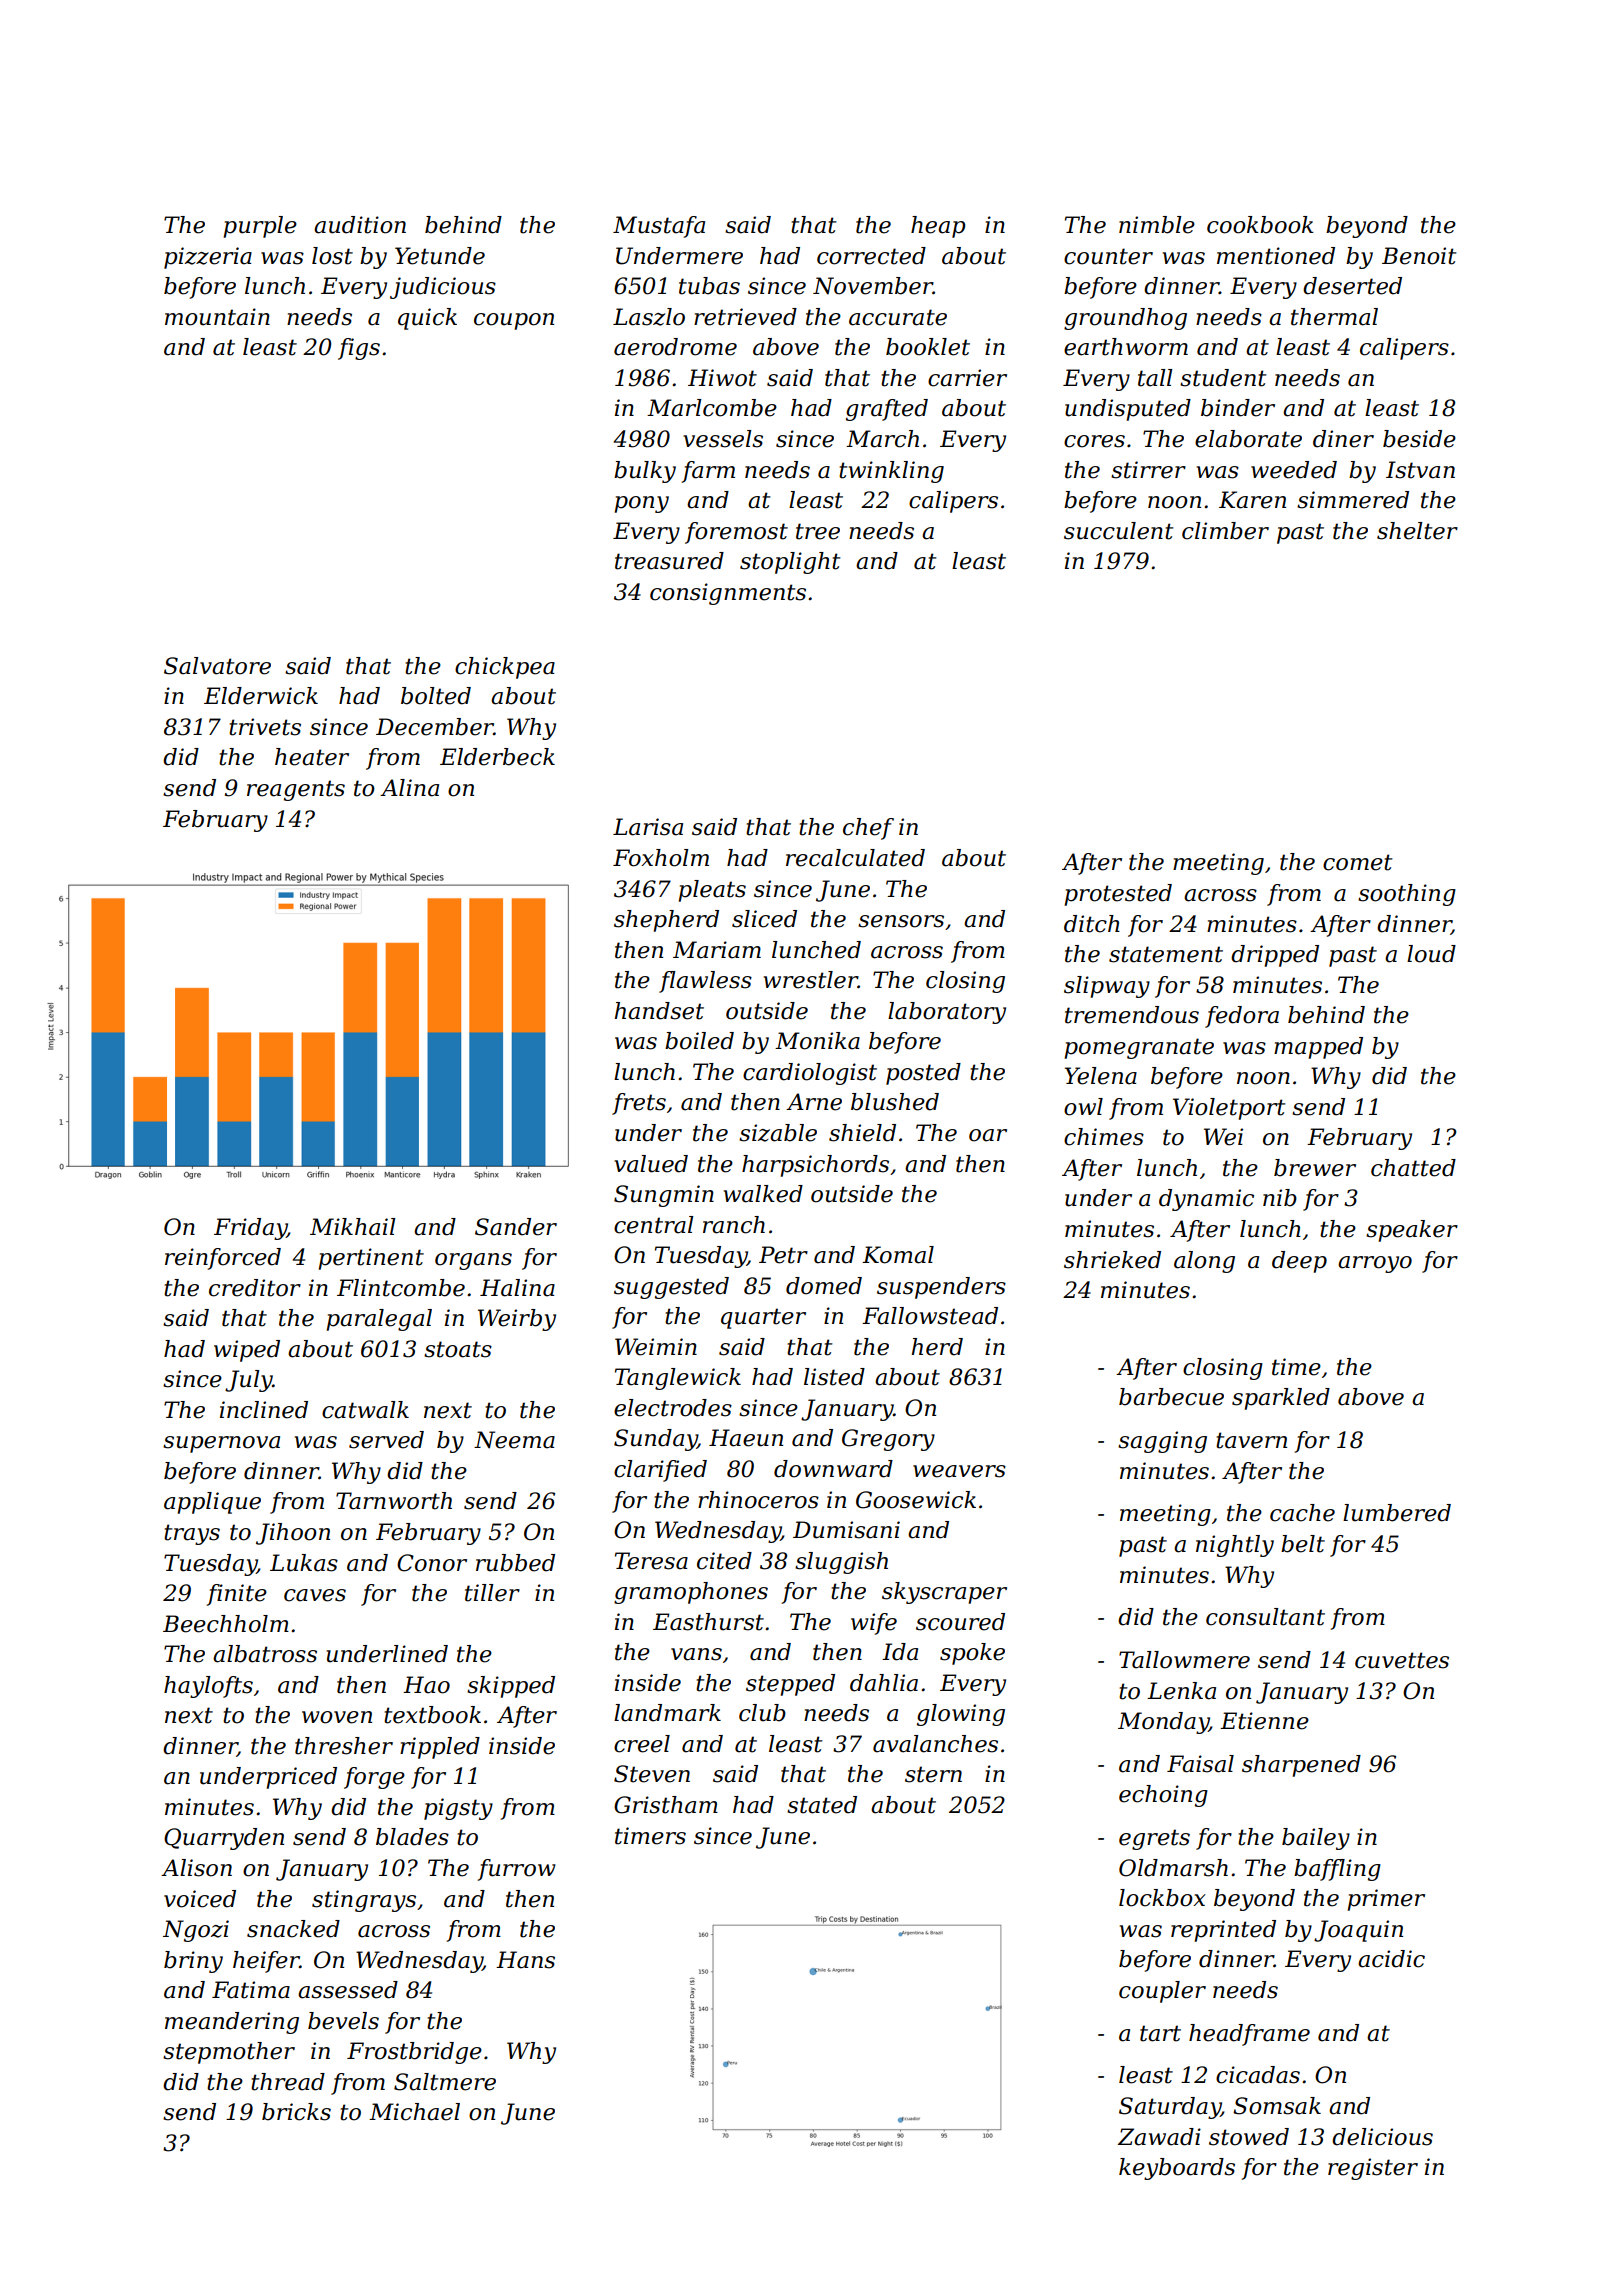  Describe the element at coordinates (1157, 225) in the screenshot. I see `nimble` at that location.
